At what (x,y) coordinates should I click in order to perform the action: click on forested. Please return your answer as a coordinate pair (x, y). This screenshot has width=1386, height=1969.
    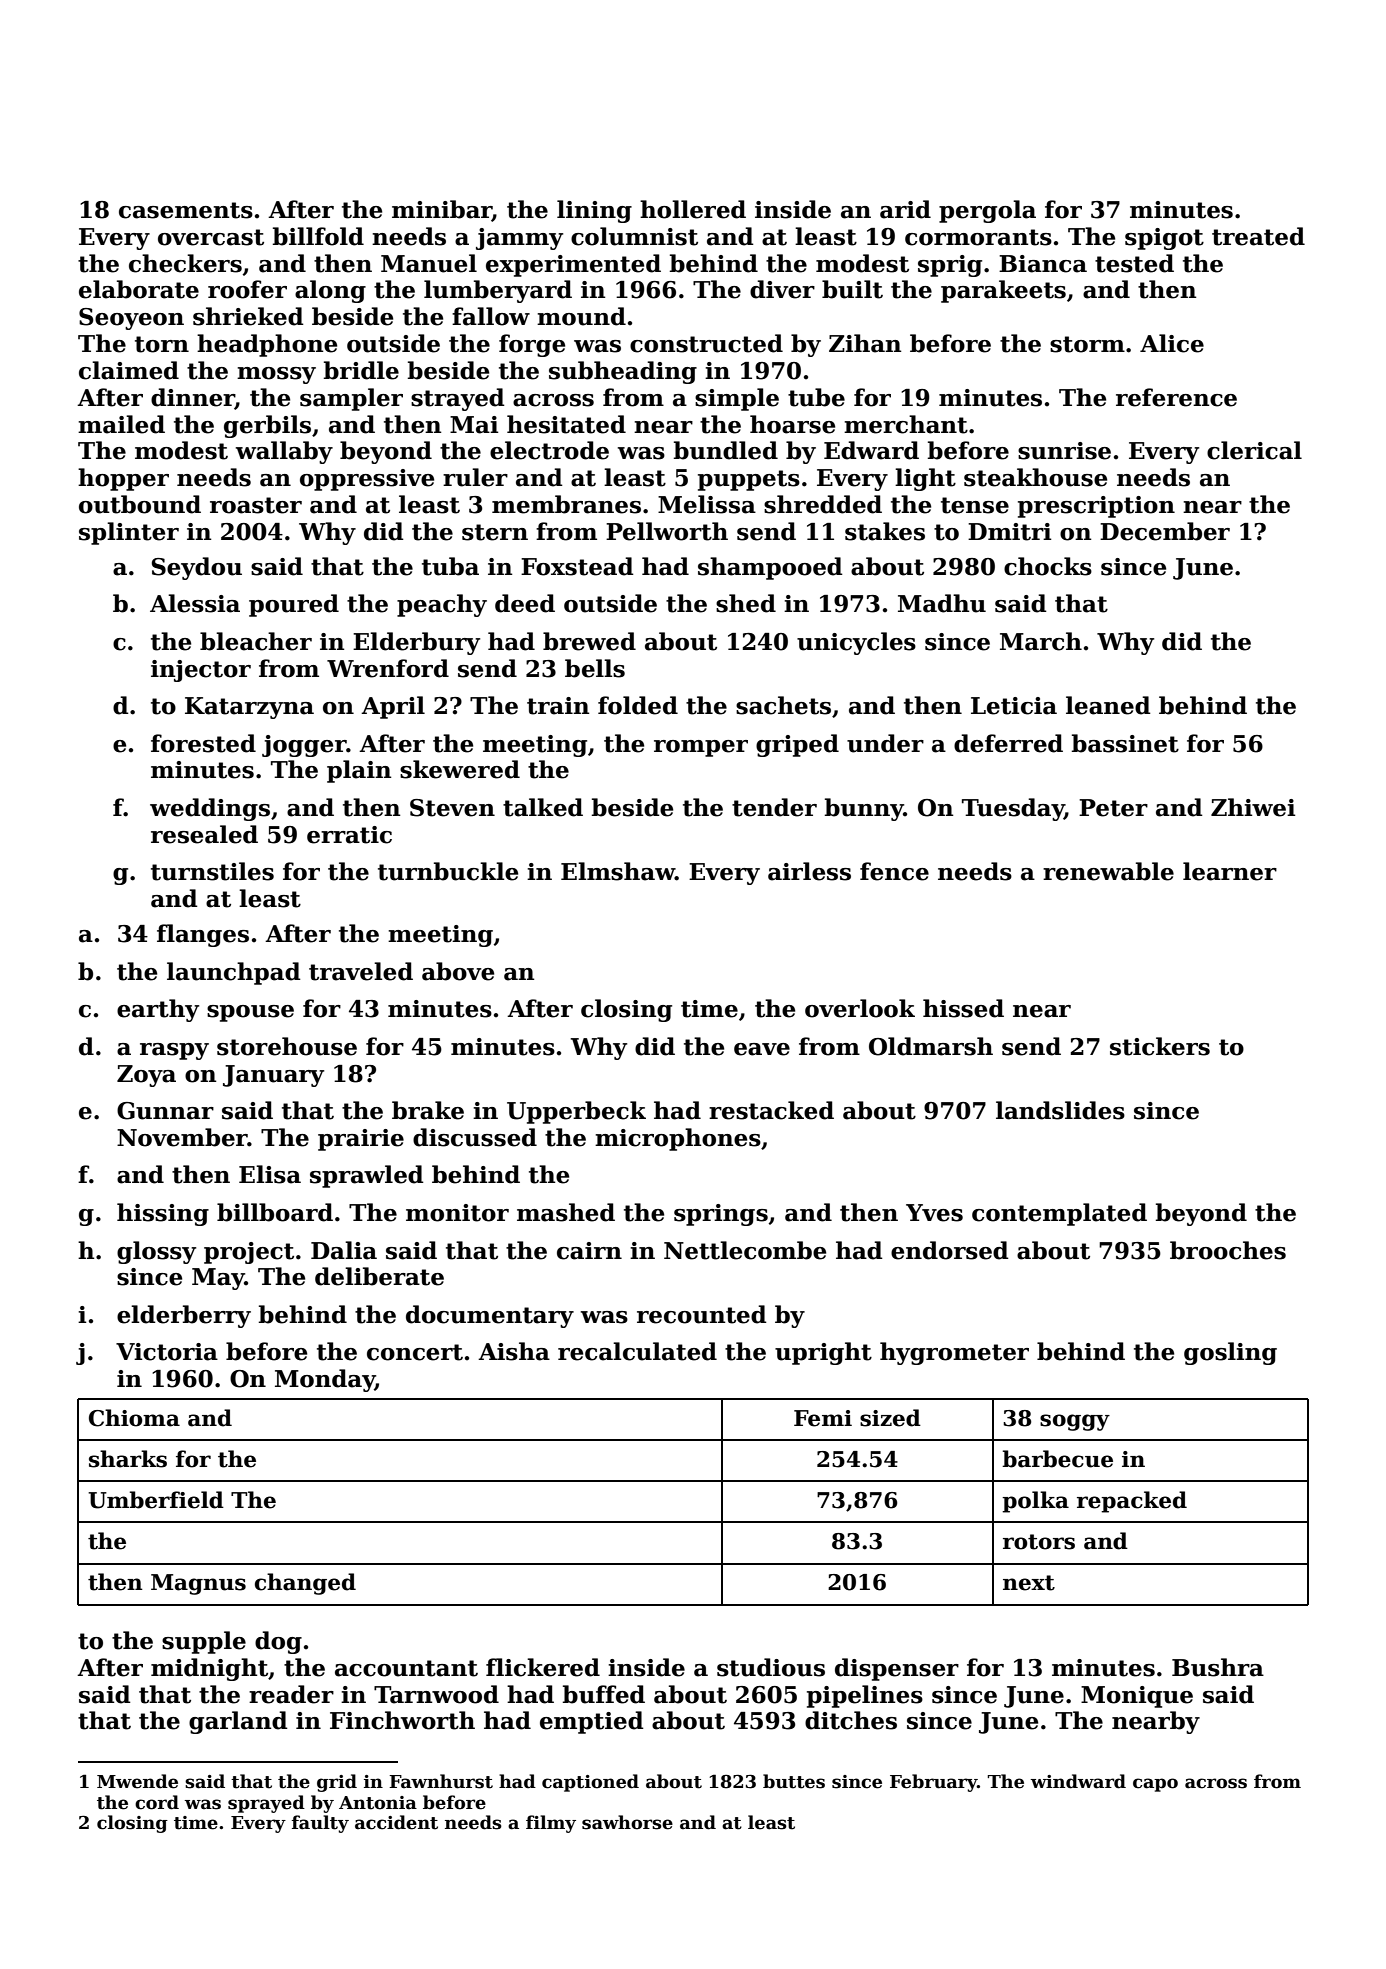
    Looking at the image, I should click on (203, 743).
